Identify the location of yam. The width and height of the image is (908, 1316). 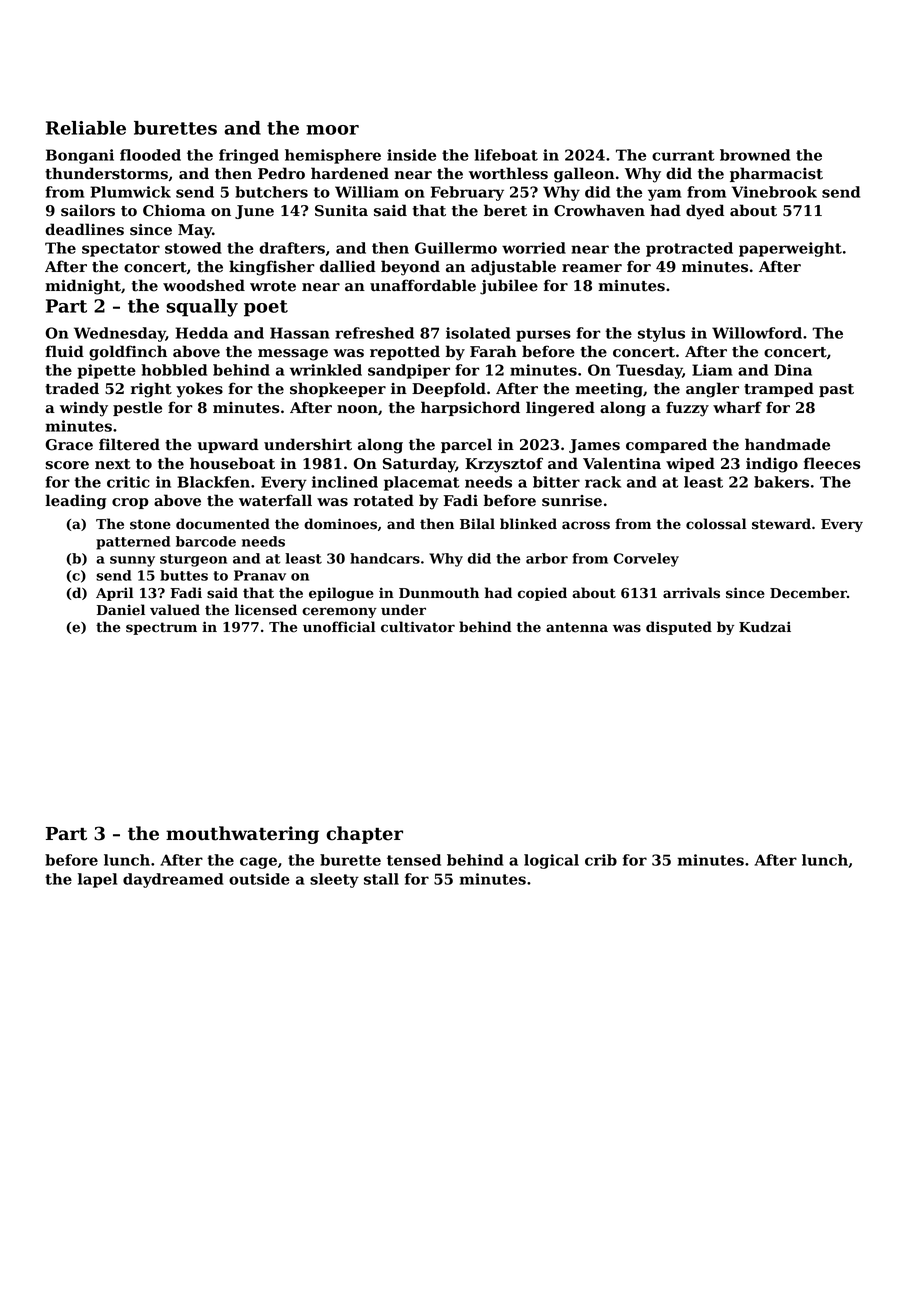
(664, 195).
